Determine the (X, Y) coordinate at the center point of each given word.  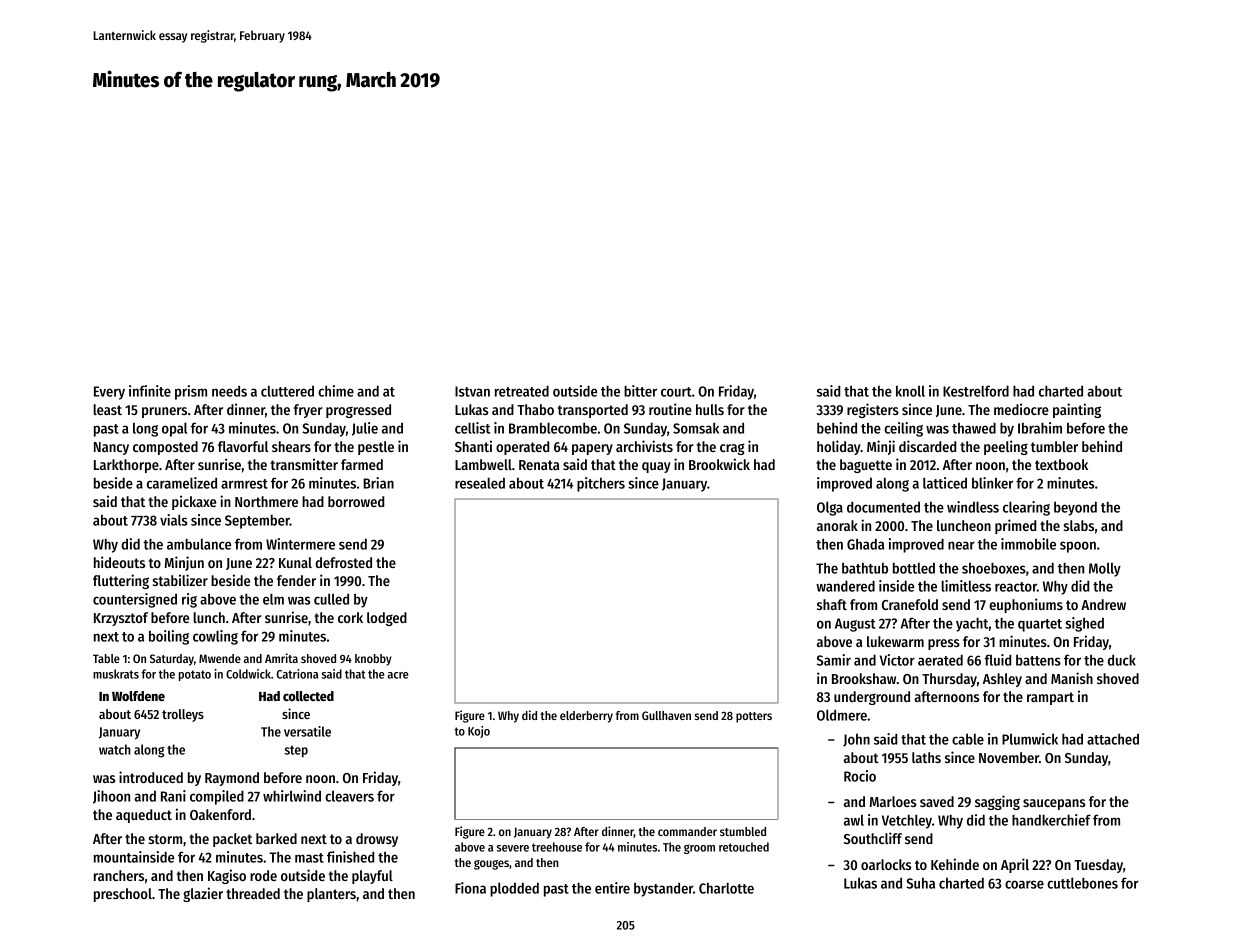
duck (1122, 660)
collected (308, 696)
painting (1077, 410)
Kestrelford (976, 391)
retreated (522, 391)
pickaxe (194, 502)
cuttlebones (1082, 883)
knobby (373, 660)
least (107, 409)
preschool (123, 895)
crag (732, 449)
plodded (514, 889)
